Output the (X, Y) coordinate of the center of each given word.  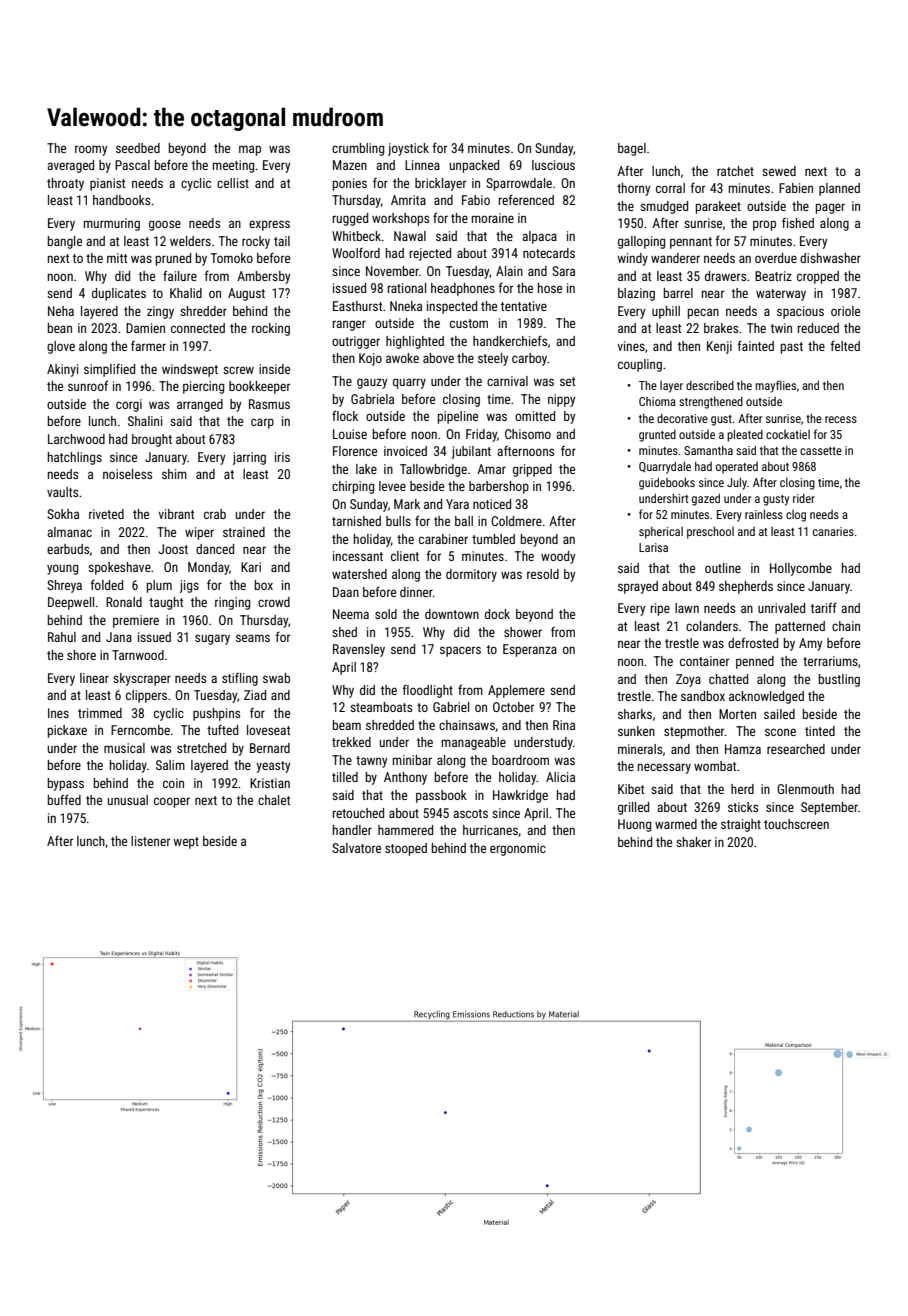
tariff (824, 607)
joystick (408, 149)
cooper (172, 802)
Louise (350, 434)
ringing (232, 603)
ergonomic (518, 849)
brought (152, 440)
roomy (91, 150)
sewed (779, 171)
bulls (398, 521)
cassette (821, 451)
